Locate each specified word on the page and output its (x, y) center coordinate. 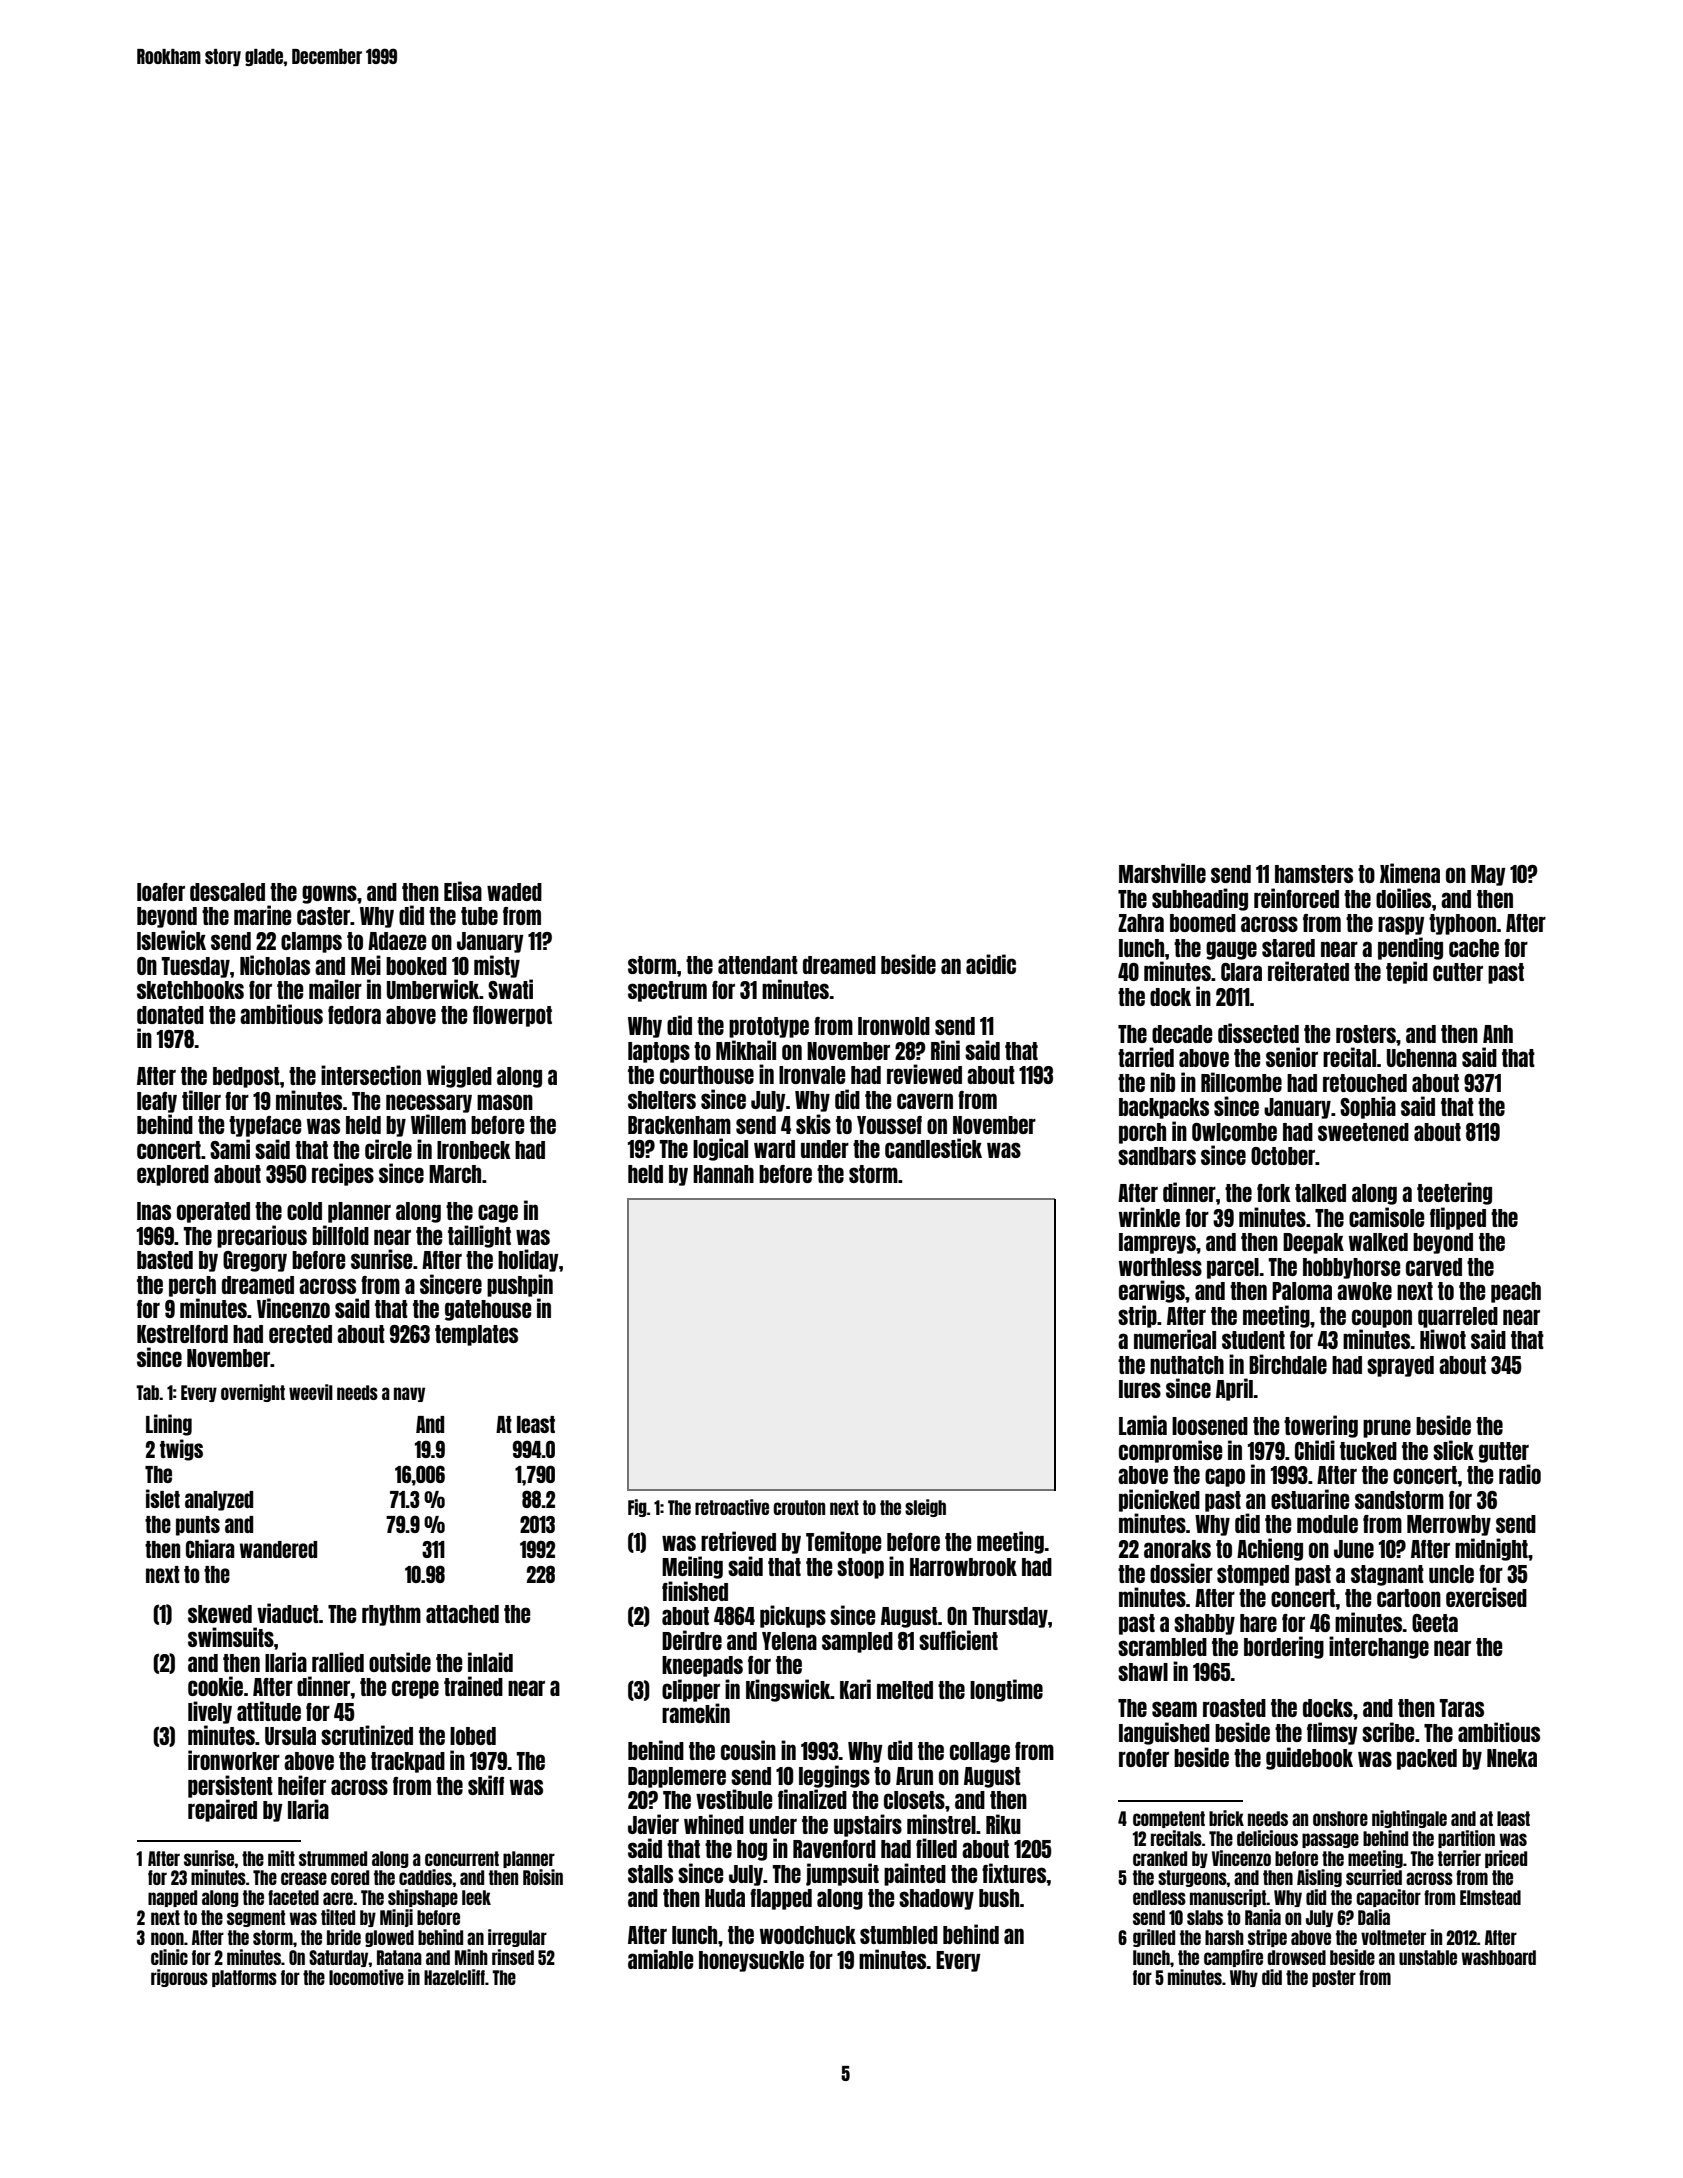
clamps (311, 942)
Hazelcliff (454, 1977)
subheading (1200, 899)
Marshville (1162, 873)
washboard (1498, 1957)
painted (915, 1874)
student (1253, 1340)
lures (1140, 1389)
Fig (637, 1508)
